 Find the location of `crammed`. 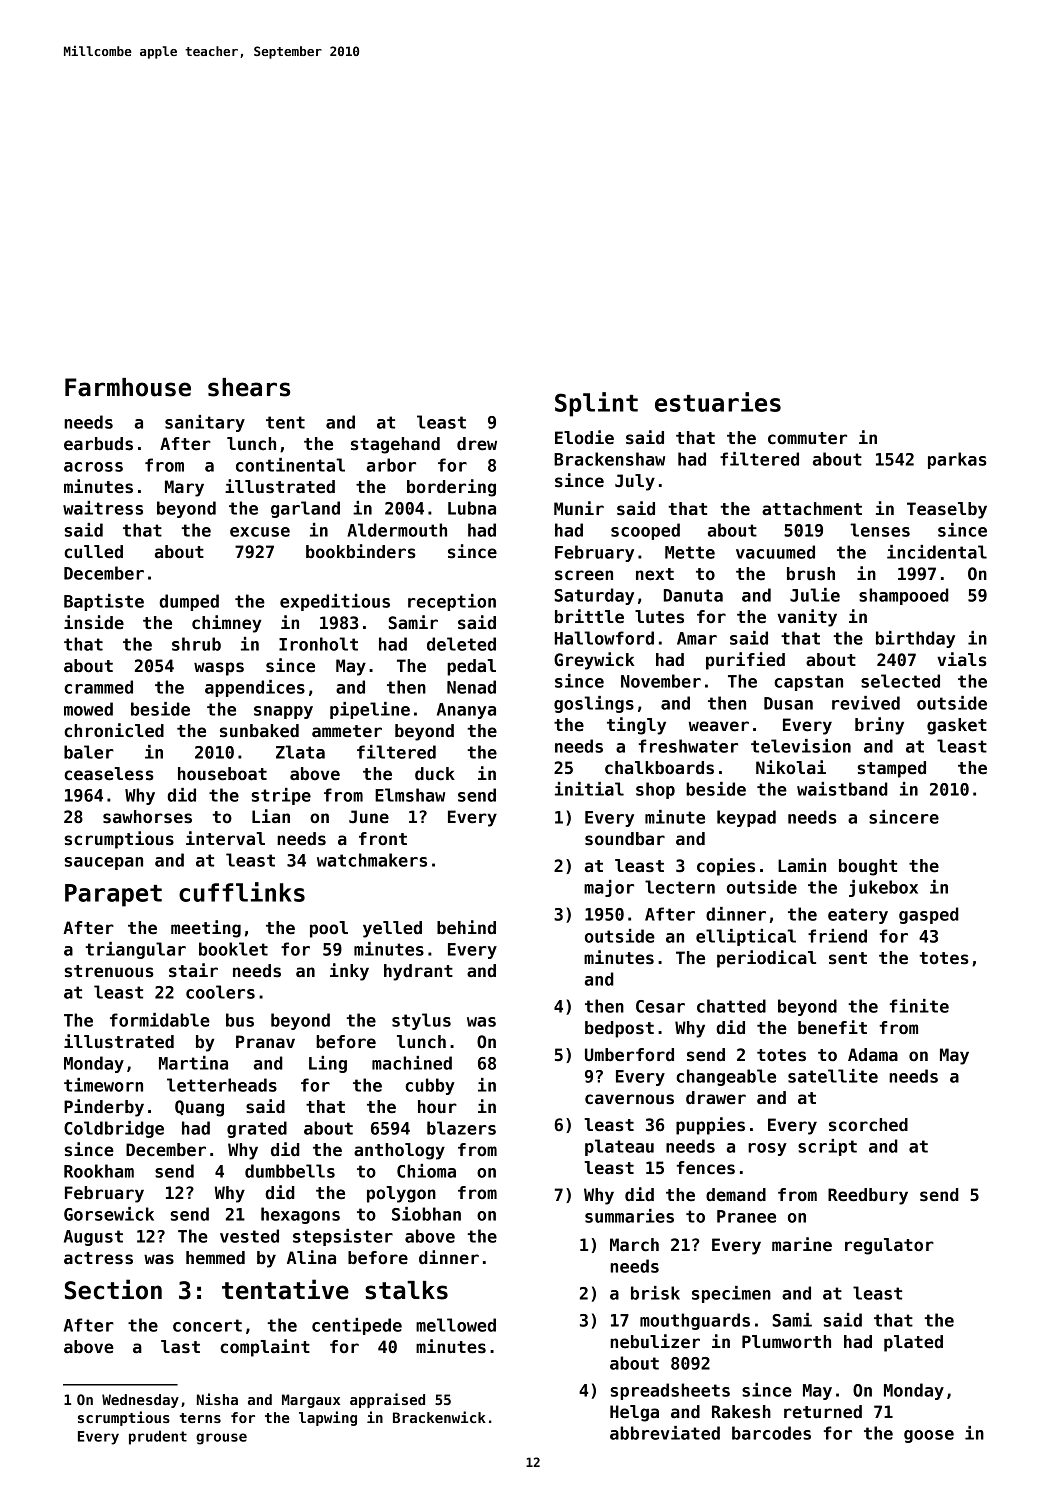

crammed is located at coordinates (98, 687).
